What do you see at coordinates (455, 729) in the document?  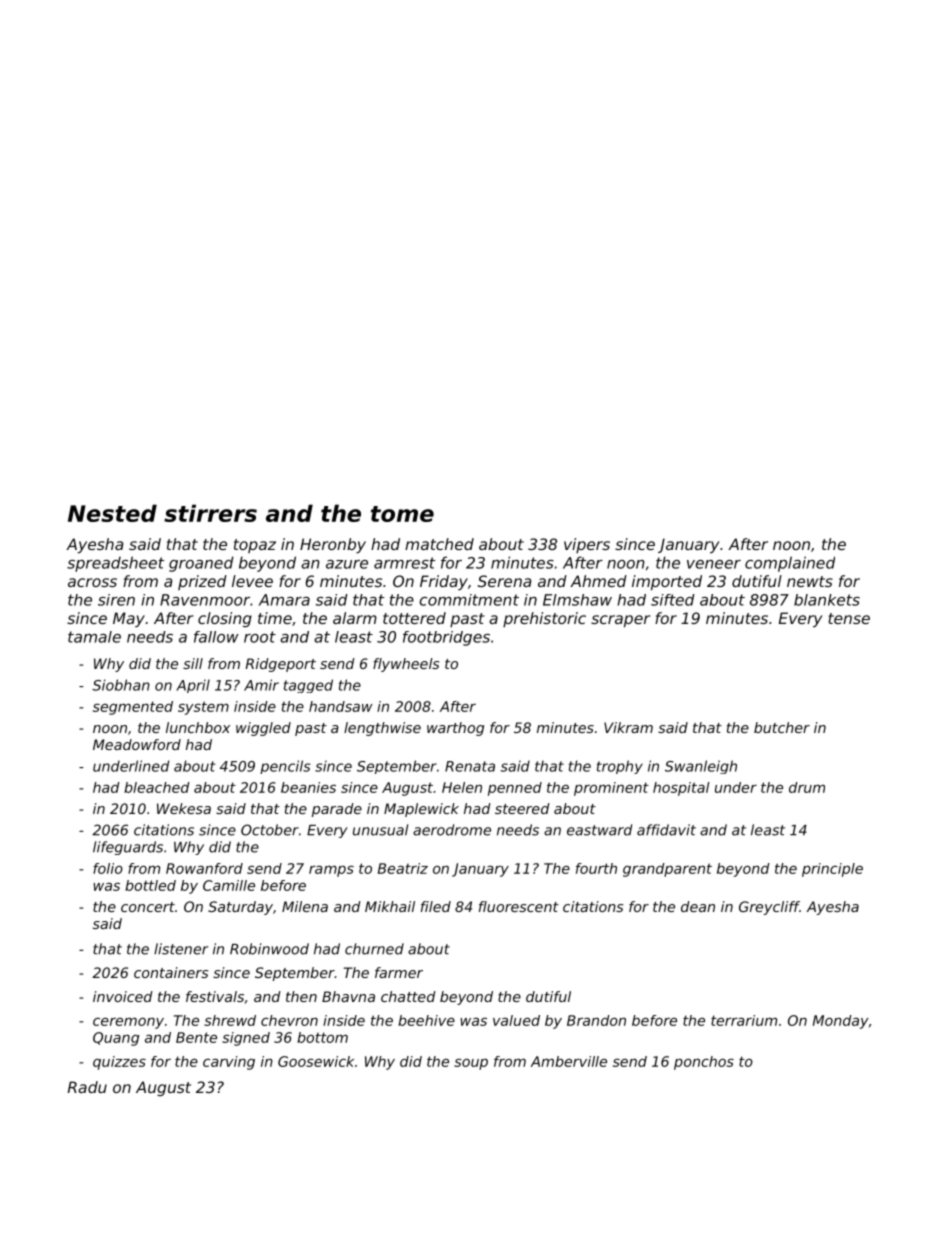 I see `warthog` at bounding box center [455, 729].
